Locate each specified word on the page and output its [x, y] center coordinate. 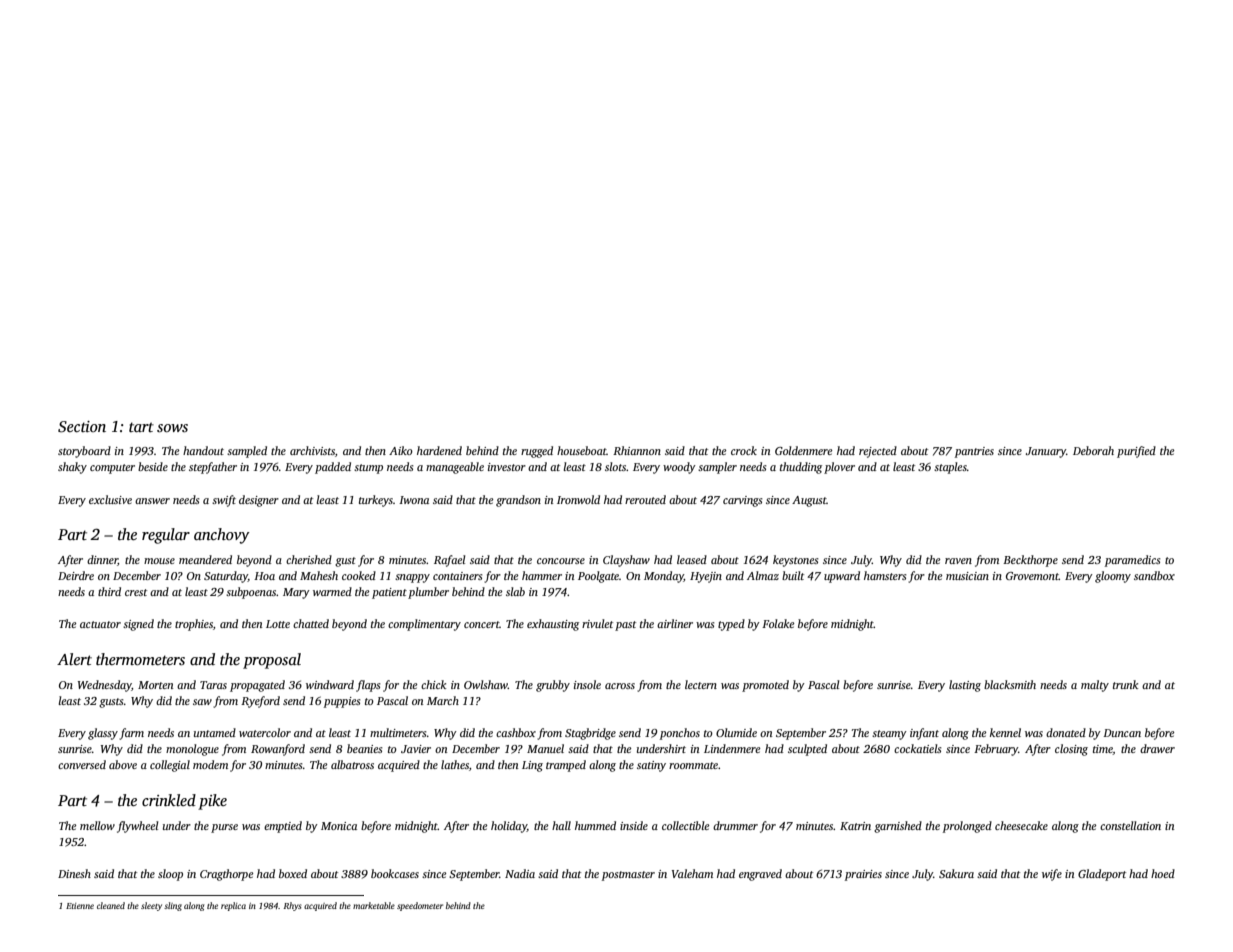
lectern [701, 684]
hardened [439, 450]
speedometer [420, 906]
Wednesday [105, 686]
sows [172, 428]
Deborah [1093, 450]
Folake [778, 623]
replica [233, 906]
